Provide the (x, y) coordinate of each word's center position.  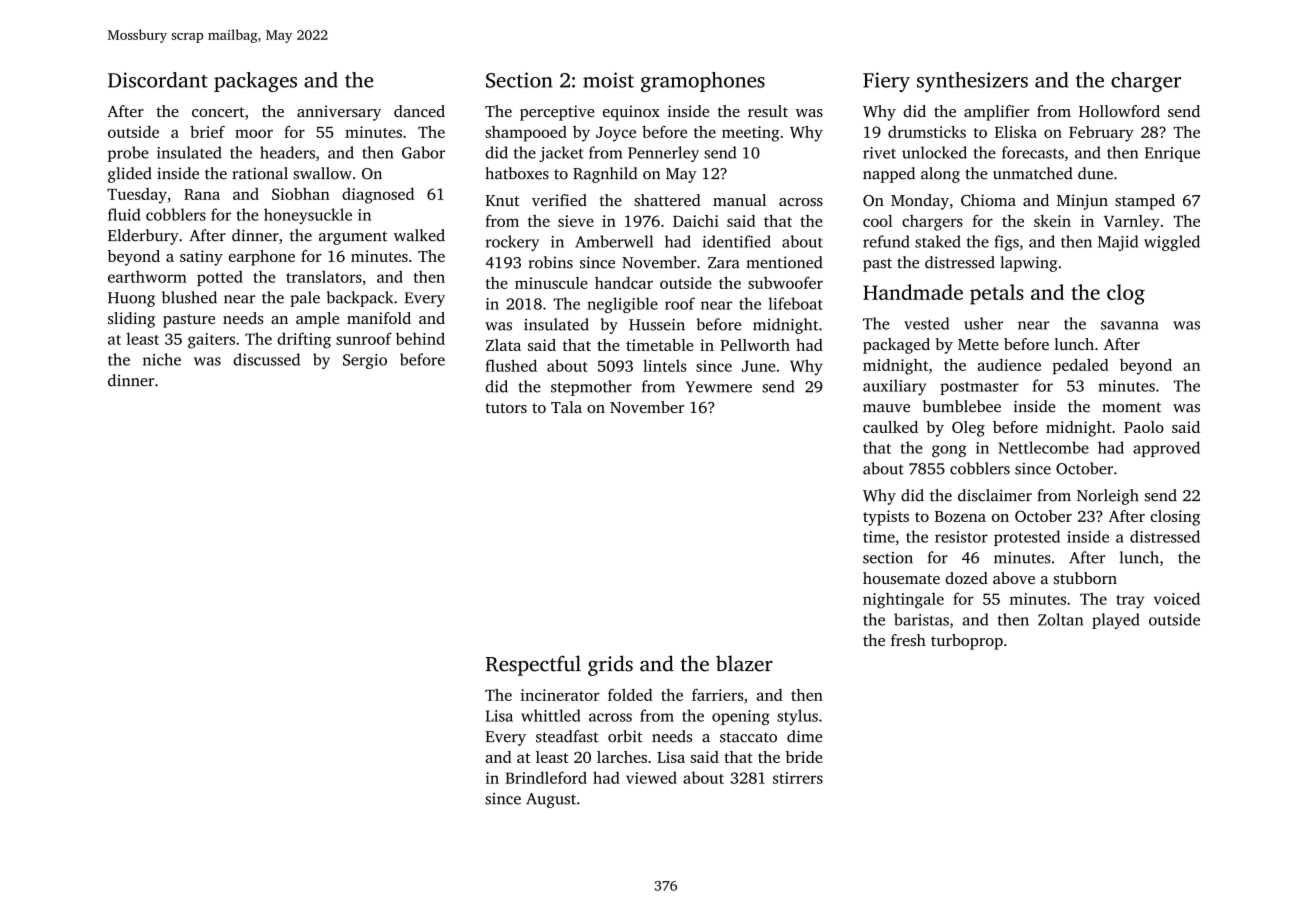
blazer (744, 663)
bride (804, 757)
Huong (131, 299)
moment (1131, 407)
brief (207, 132)
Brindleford (546, 777)
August (551, 800)
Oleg (968, 429)
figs (1007, 243)
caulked (890, 427)
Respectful (533, 665)
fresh (908, 640)
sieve (576, 221)
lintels (665, 365)
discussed (266, 359)
